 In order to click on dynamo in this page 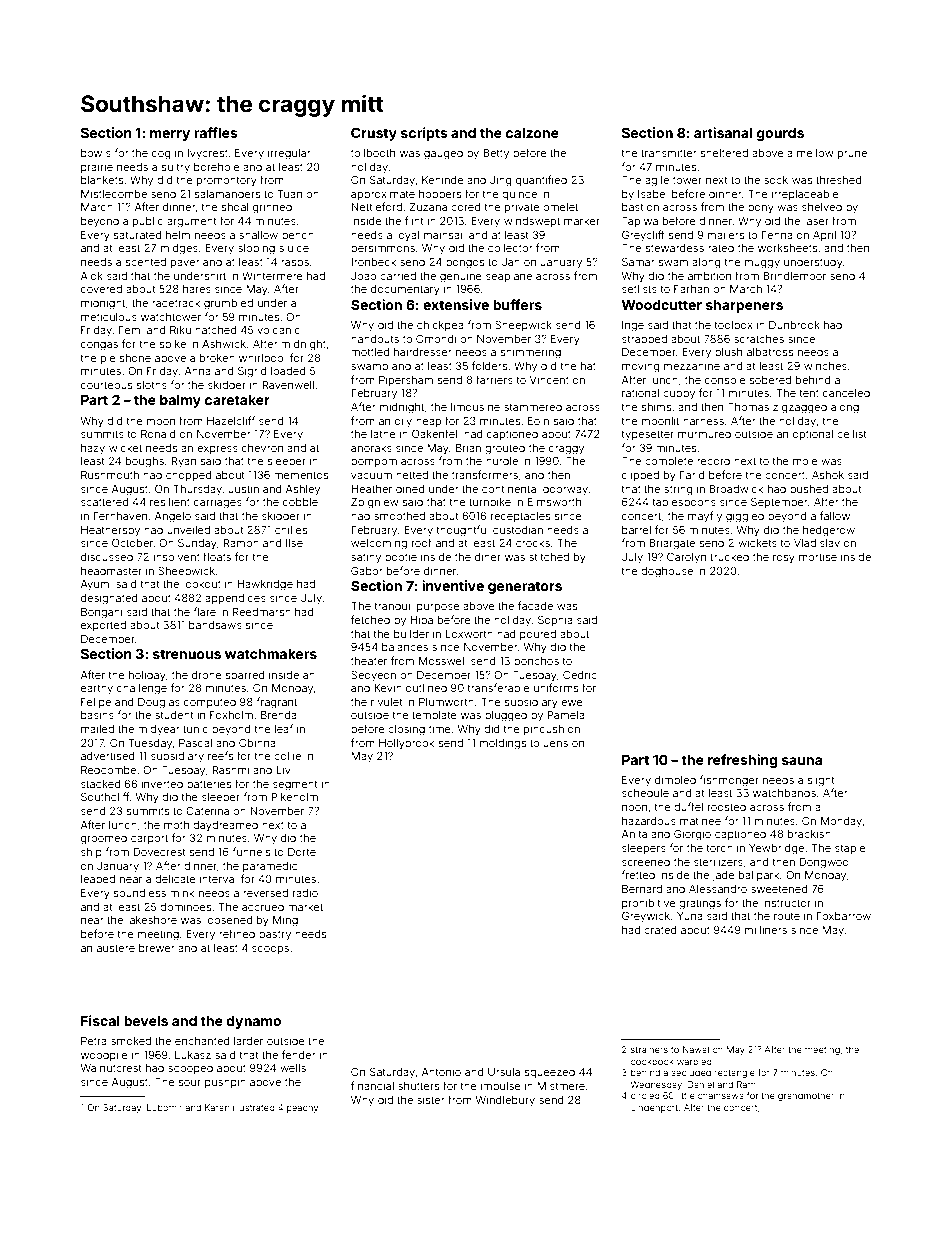, I will do `click(253, 1022)`.
